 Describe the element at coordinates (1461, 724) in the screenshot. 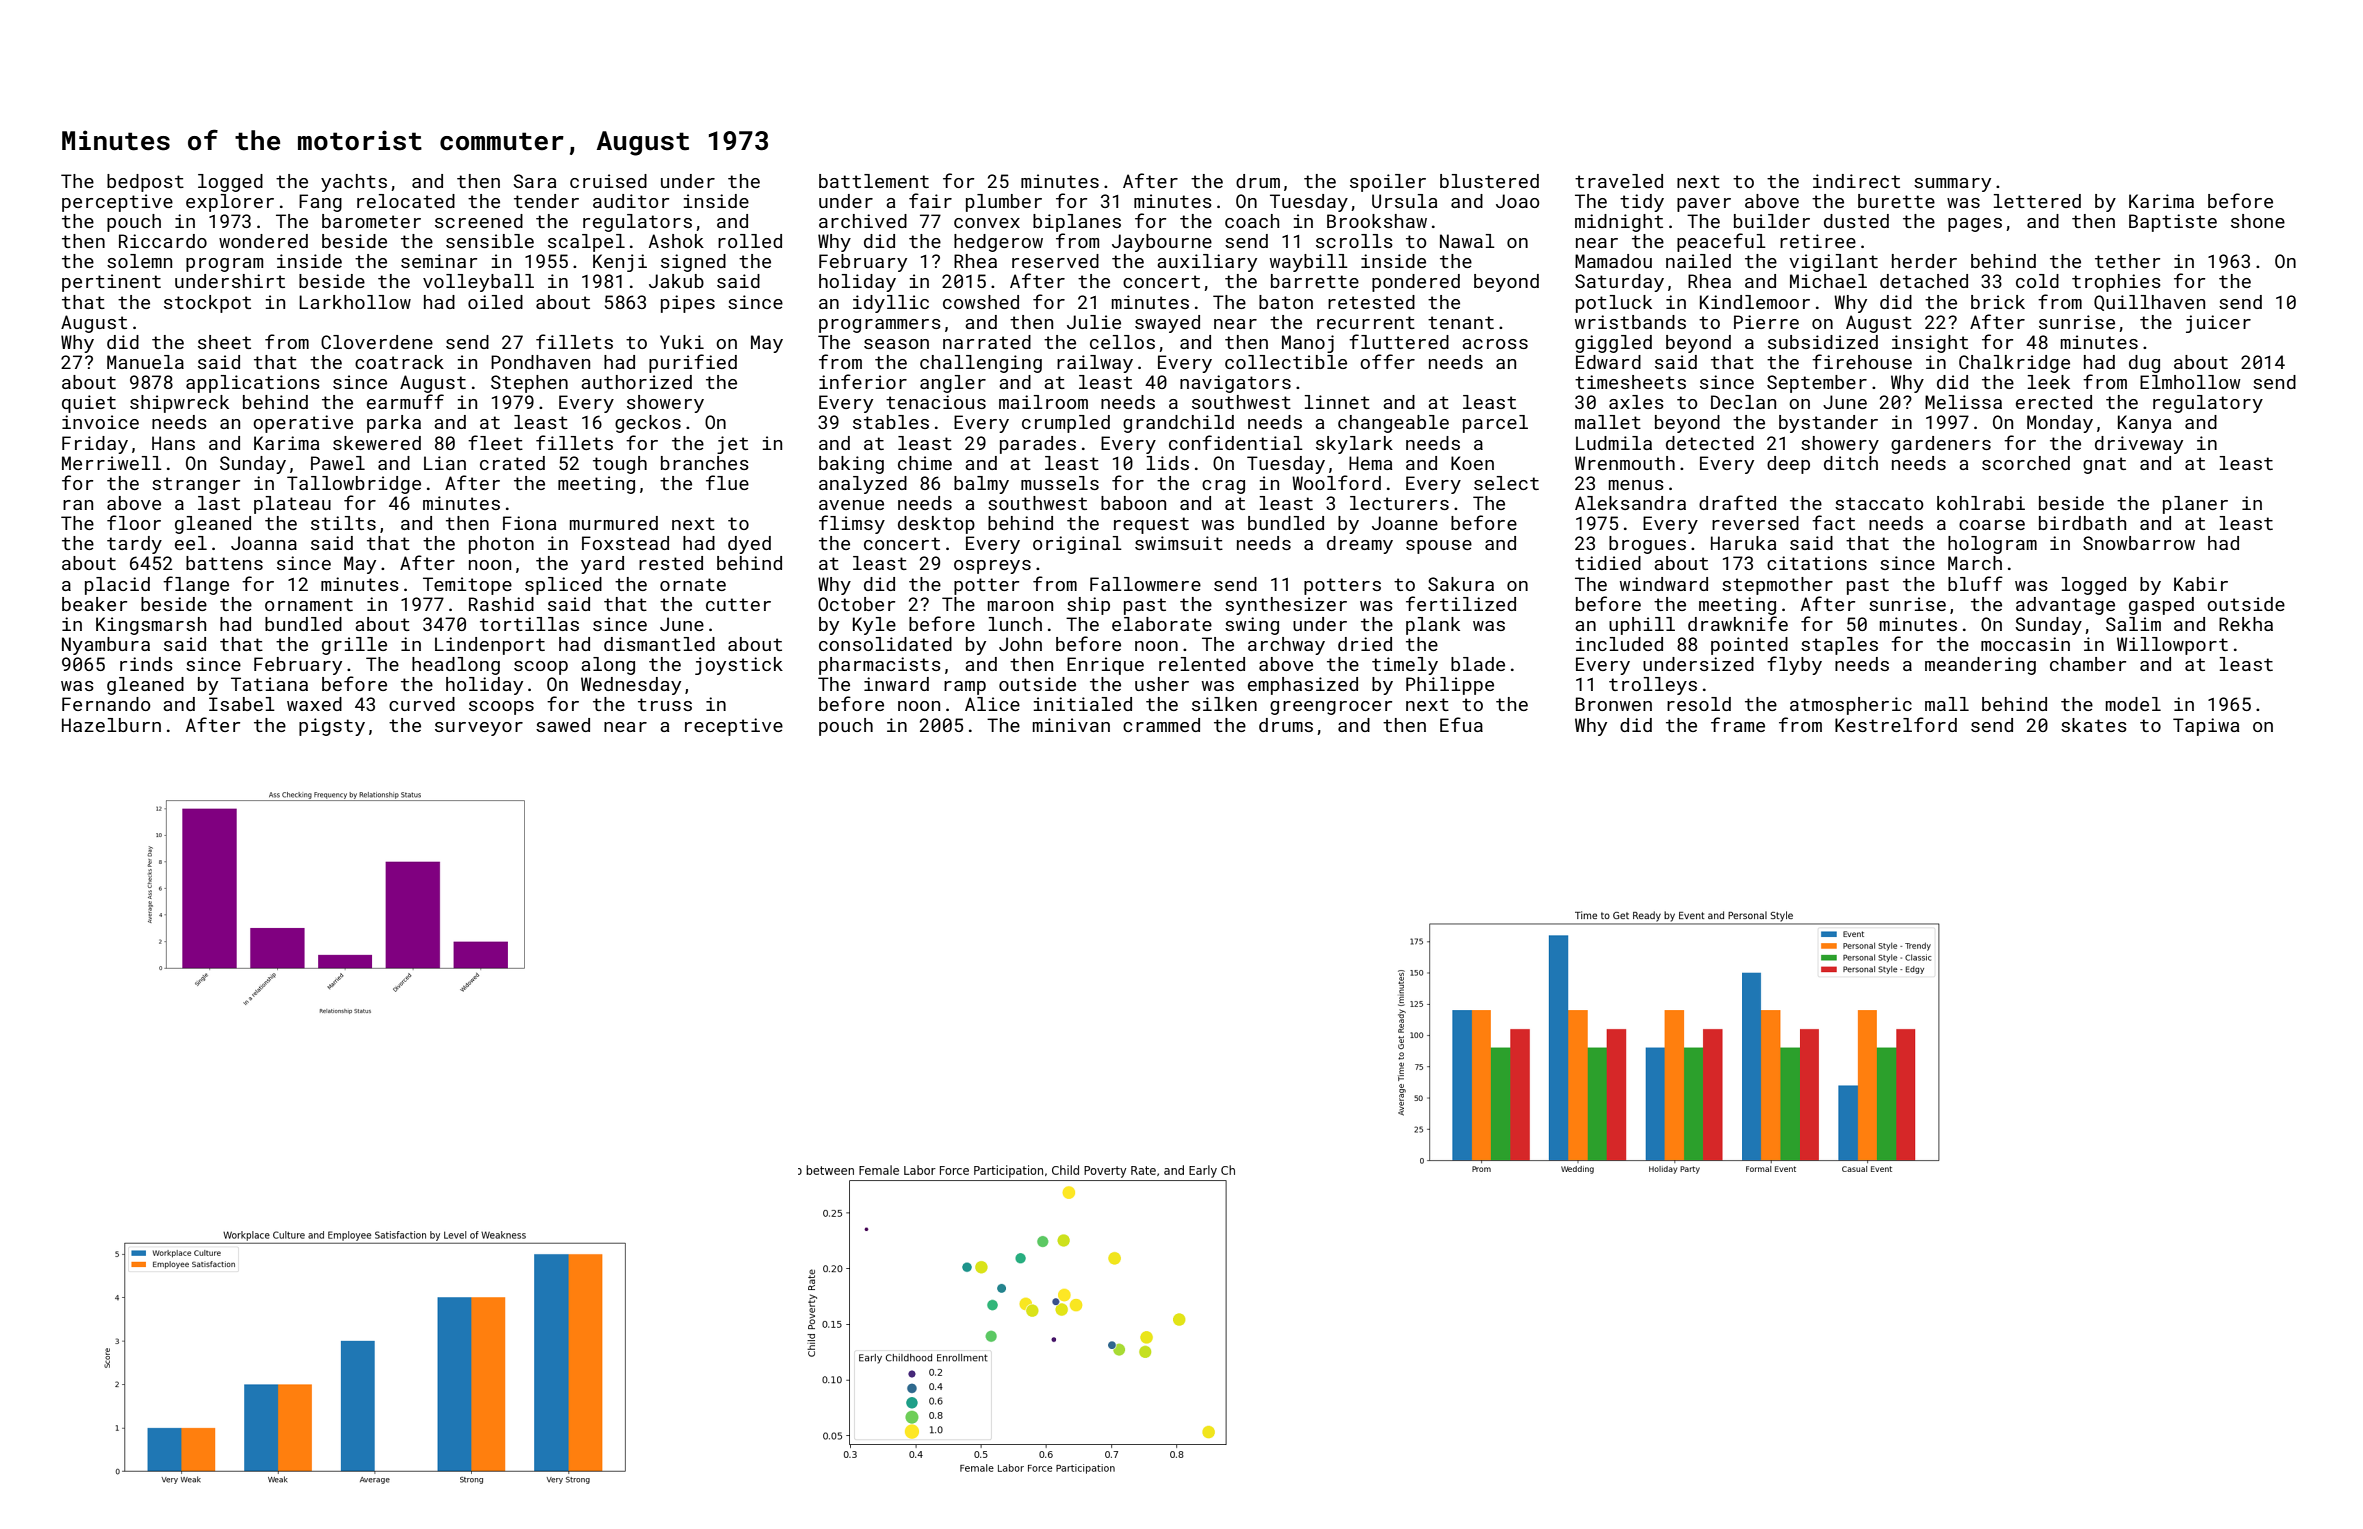

I see `Efua` at that location.
